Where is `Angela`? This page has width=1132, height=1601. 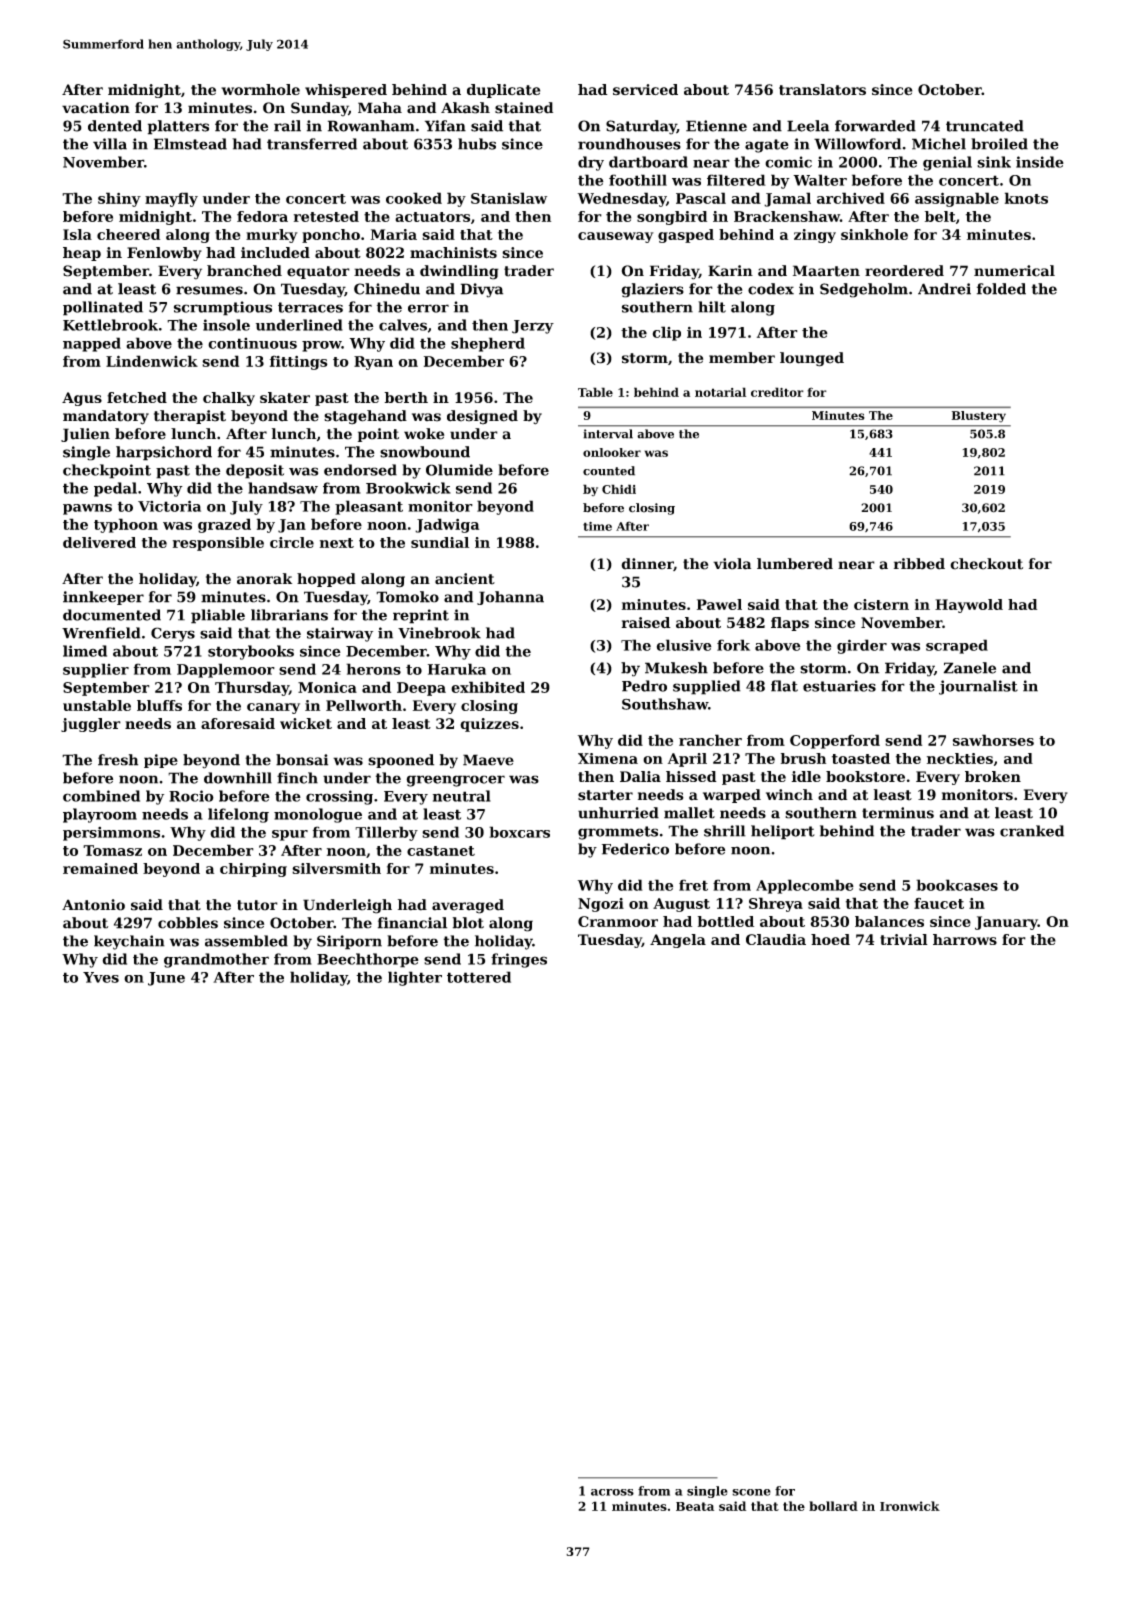 Angela is located at coordinates (678, 941).
